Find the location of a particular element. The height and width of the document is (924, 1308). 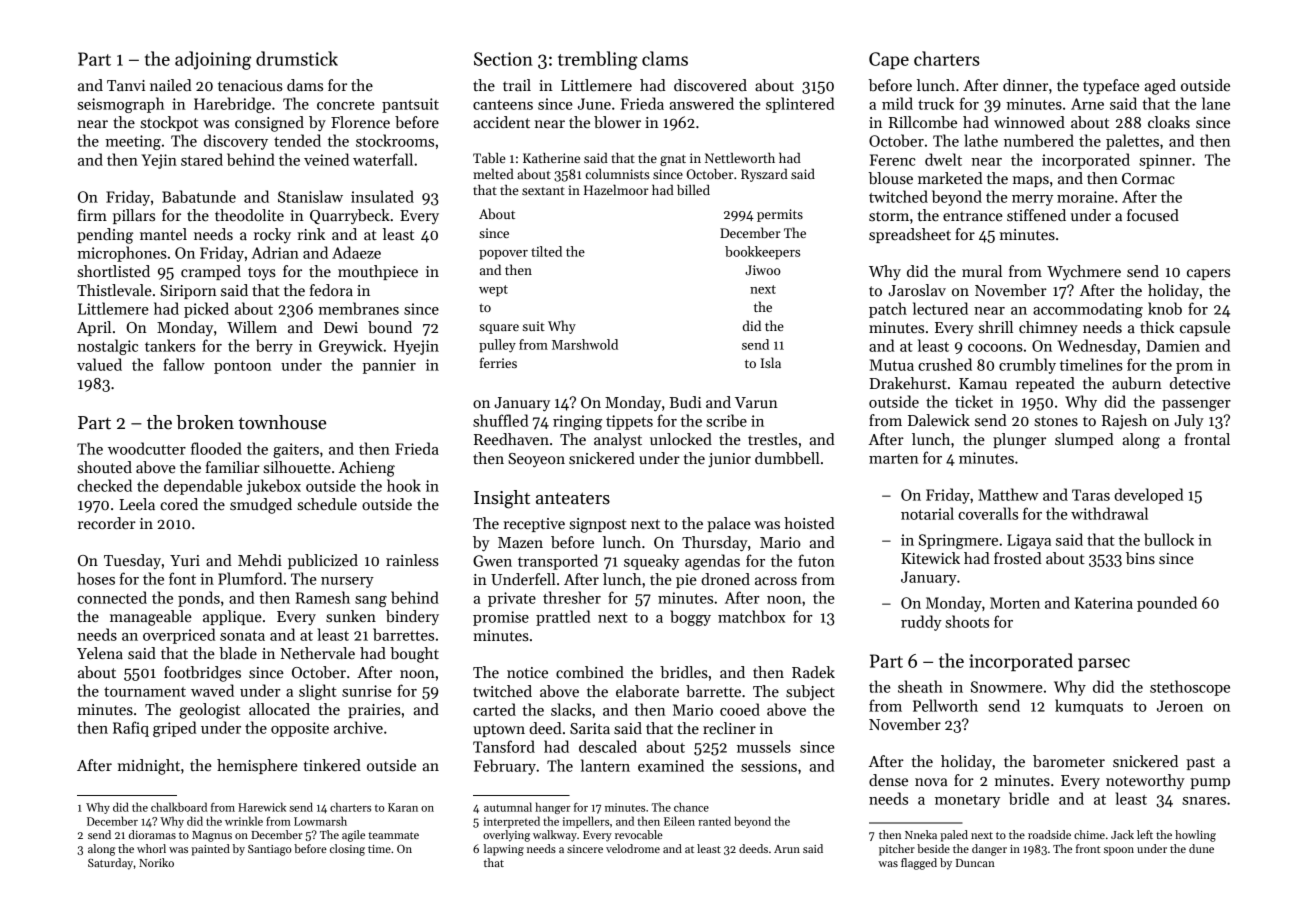

firm is located at coordinates (92, 215).
